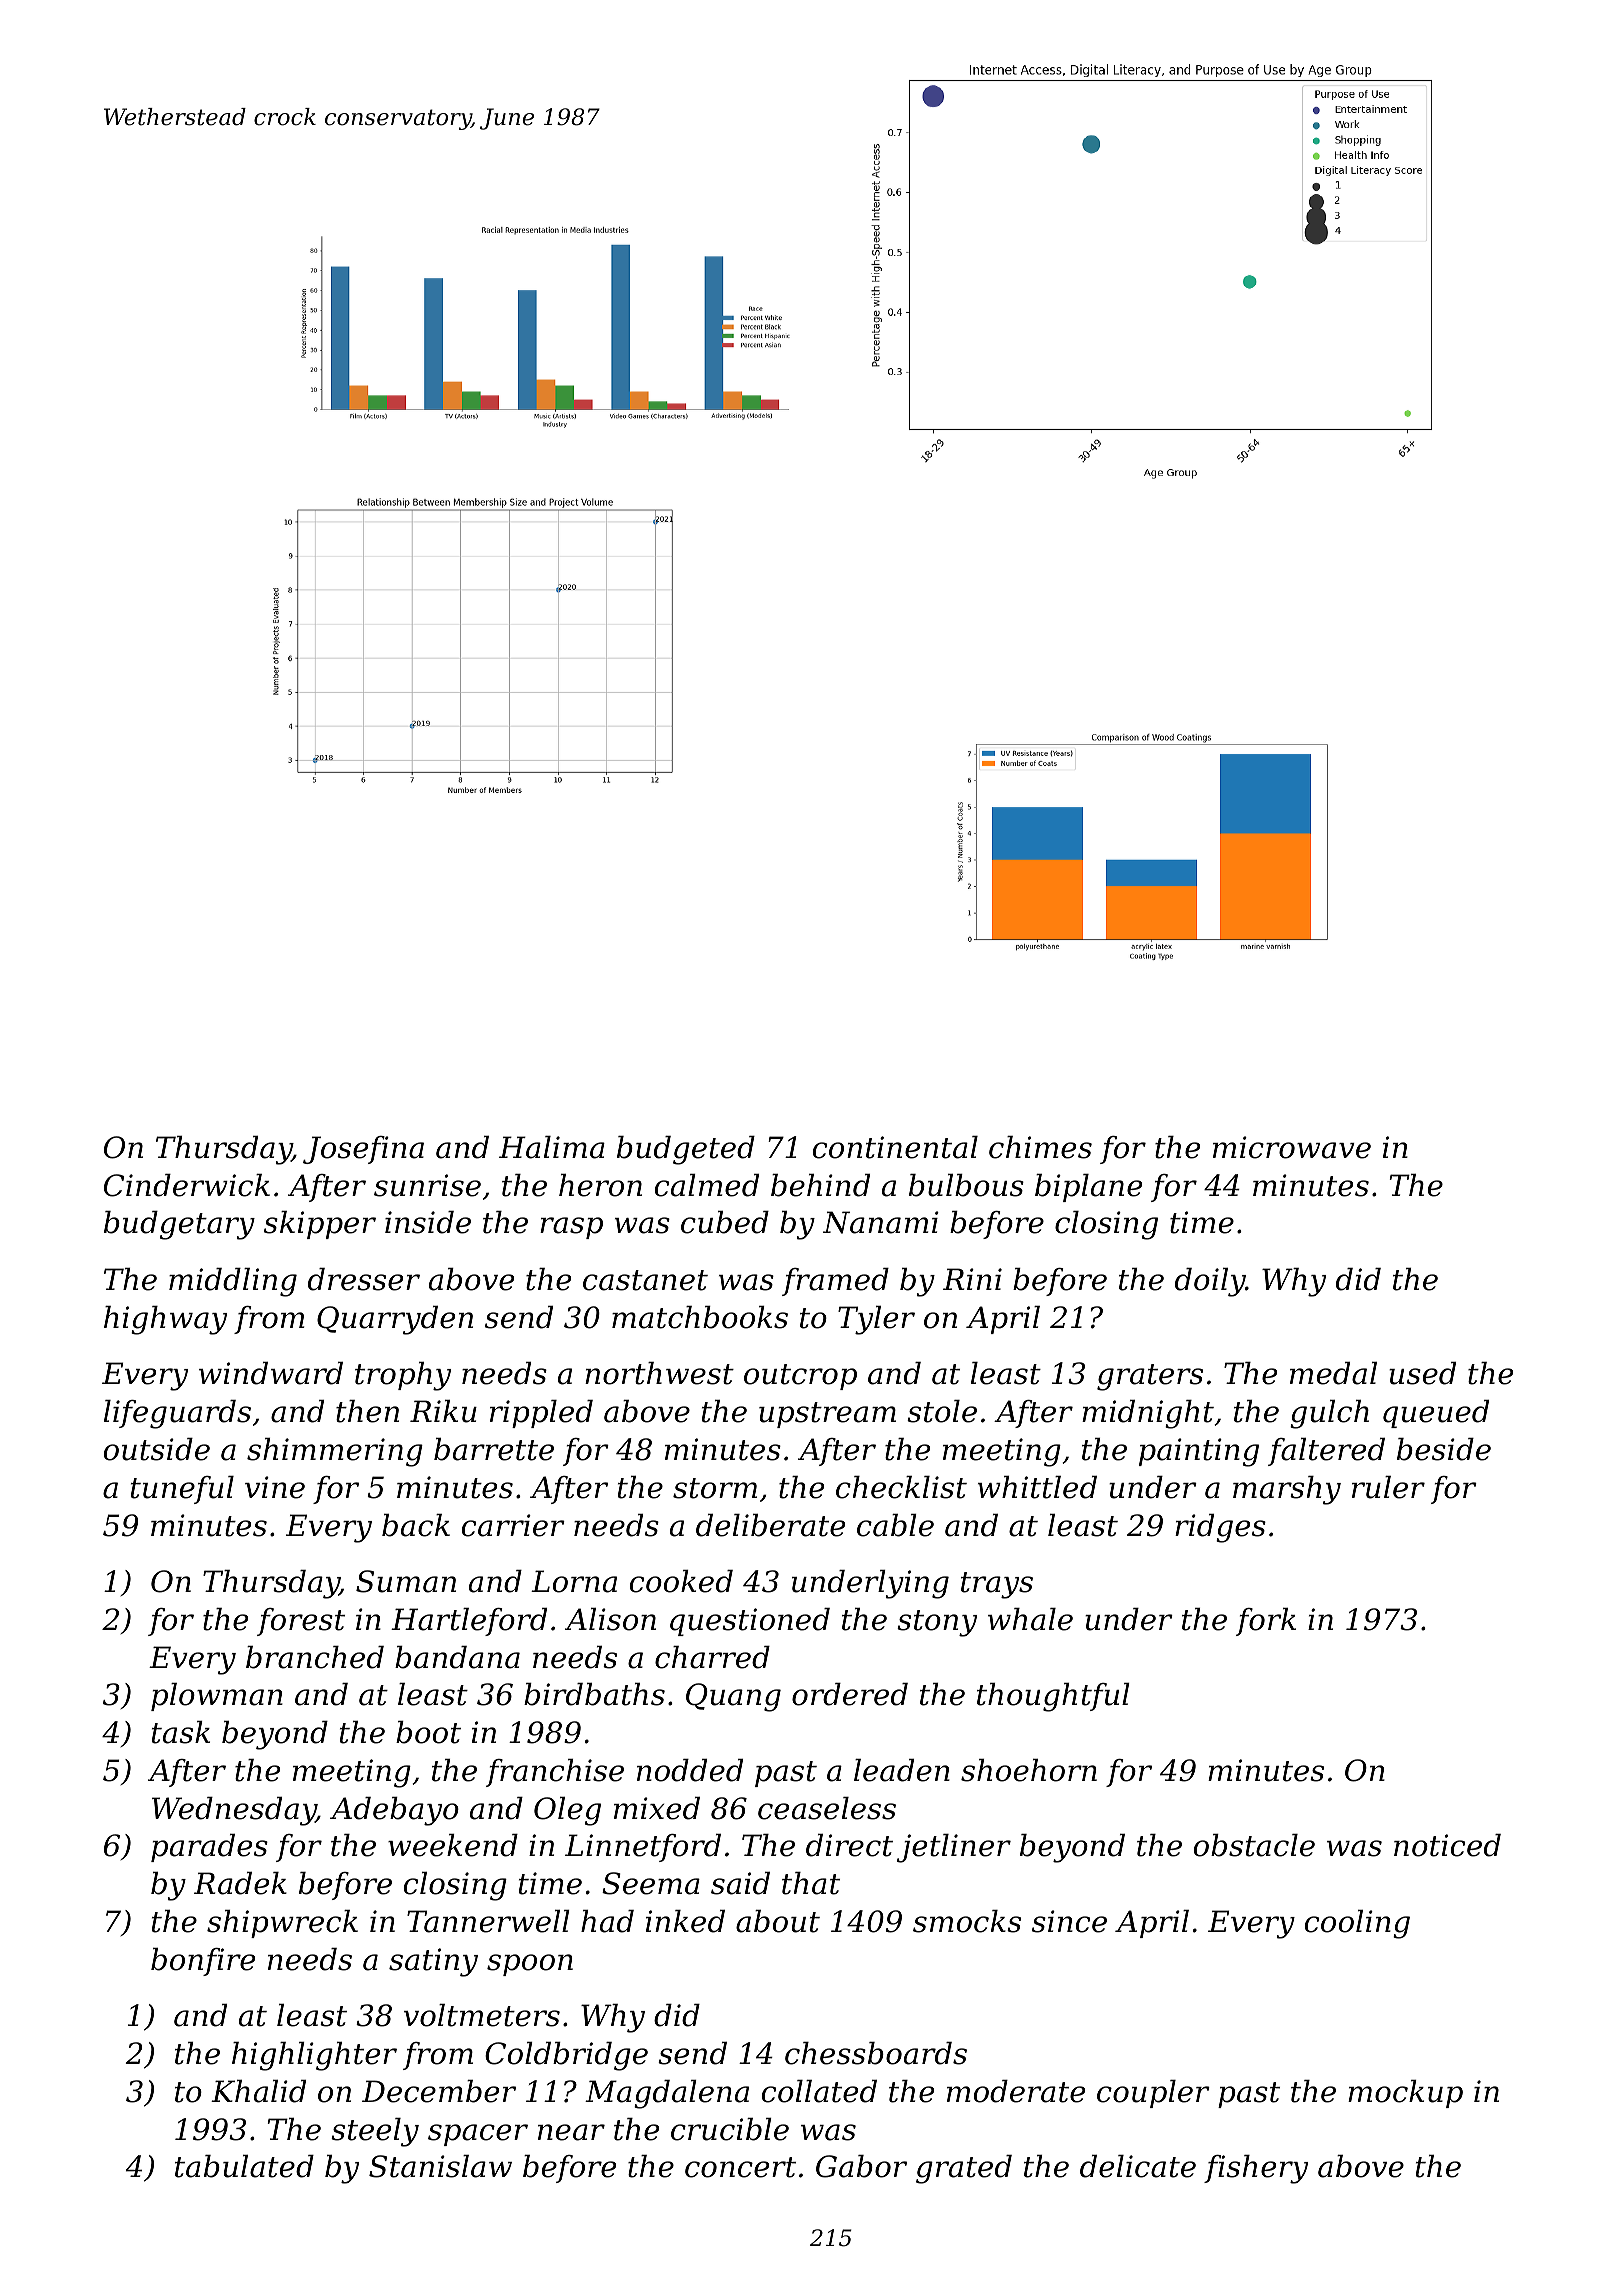  What do you see at coordinates (443, 1411) in the page?
I see `Riku` at bounding box center [443, 1411].
